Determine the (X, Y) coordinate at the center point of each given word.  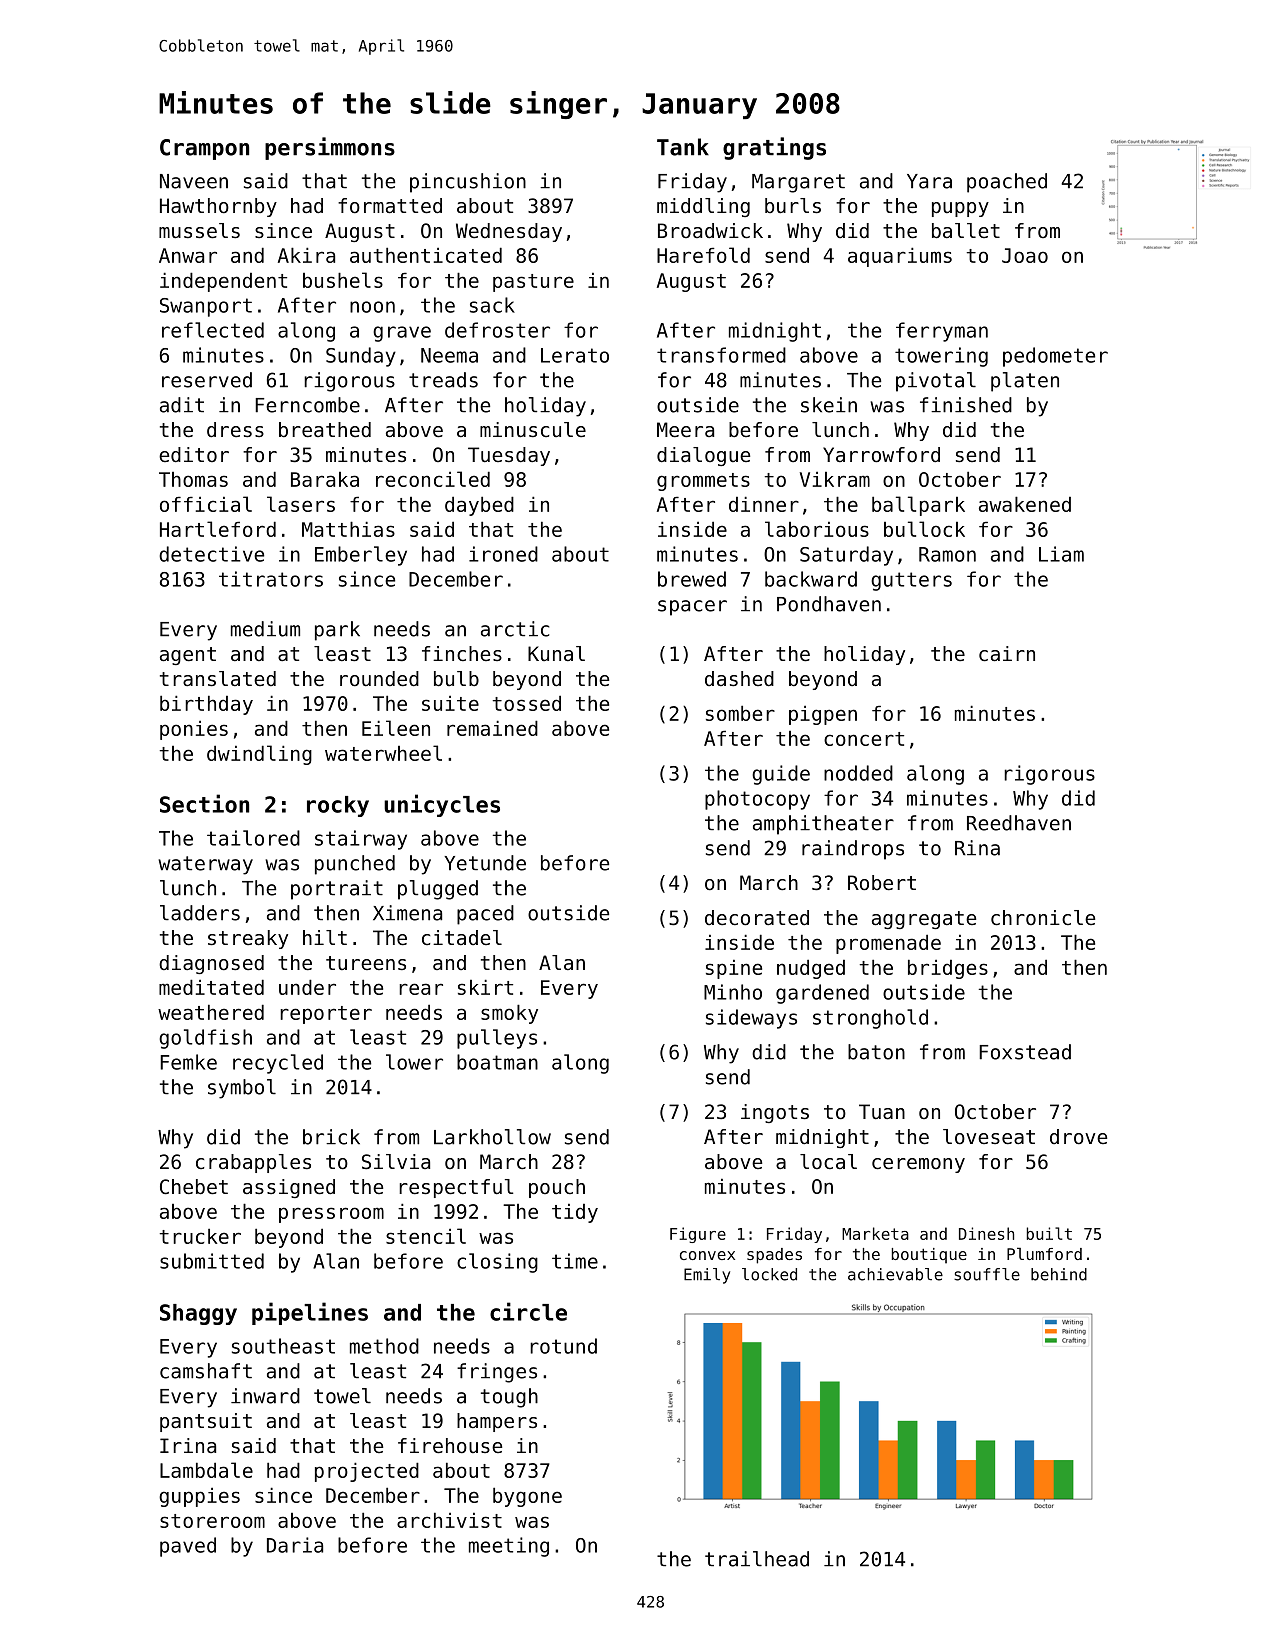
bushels (343, 280)
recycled (278, 1064)
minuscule (533, 430)
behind (1059, 1274)
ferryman (942, 332)
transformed (721, 355)
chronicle (1043, 918)
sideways (751, 1019)
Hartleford (218, 529)
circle (528, 1311)
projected (367, 1472)
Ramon (947, 554)
